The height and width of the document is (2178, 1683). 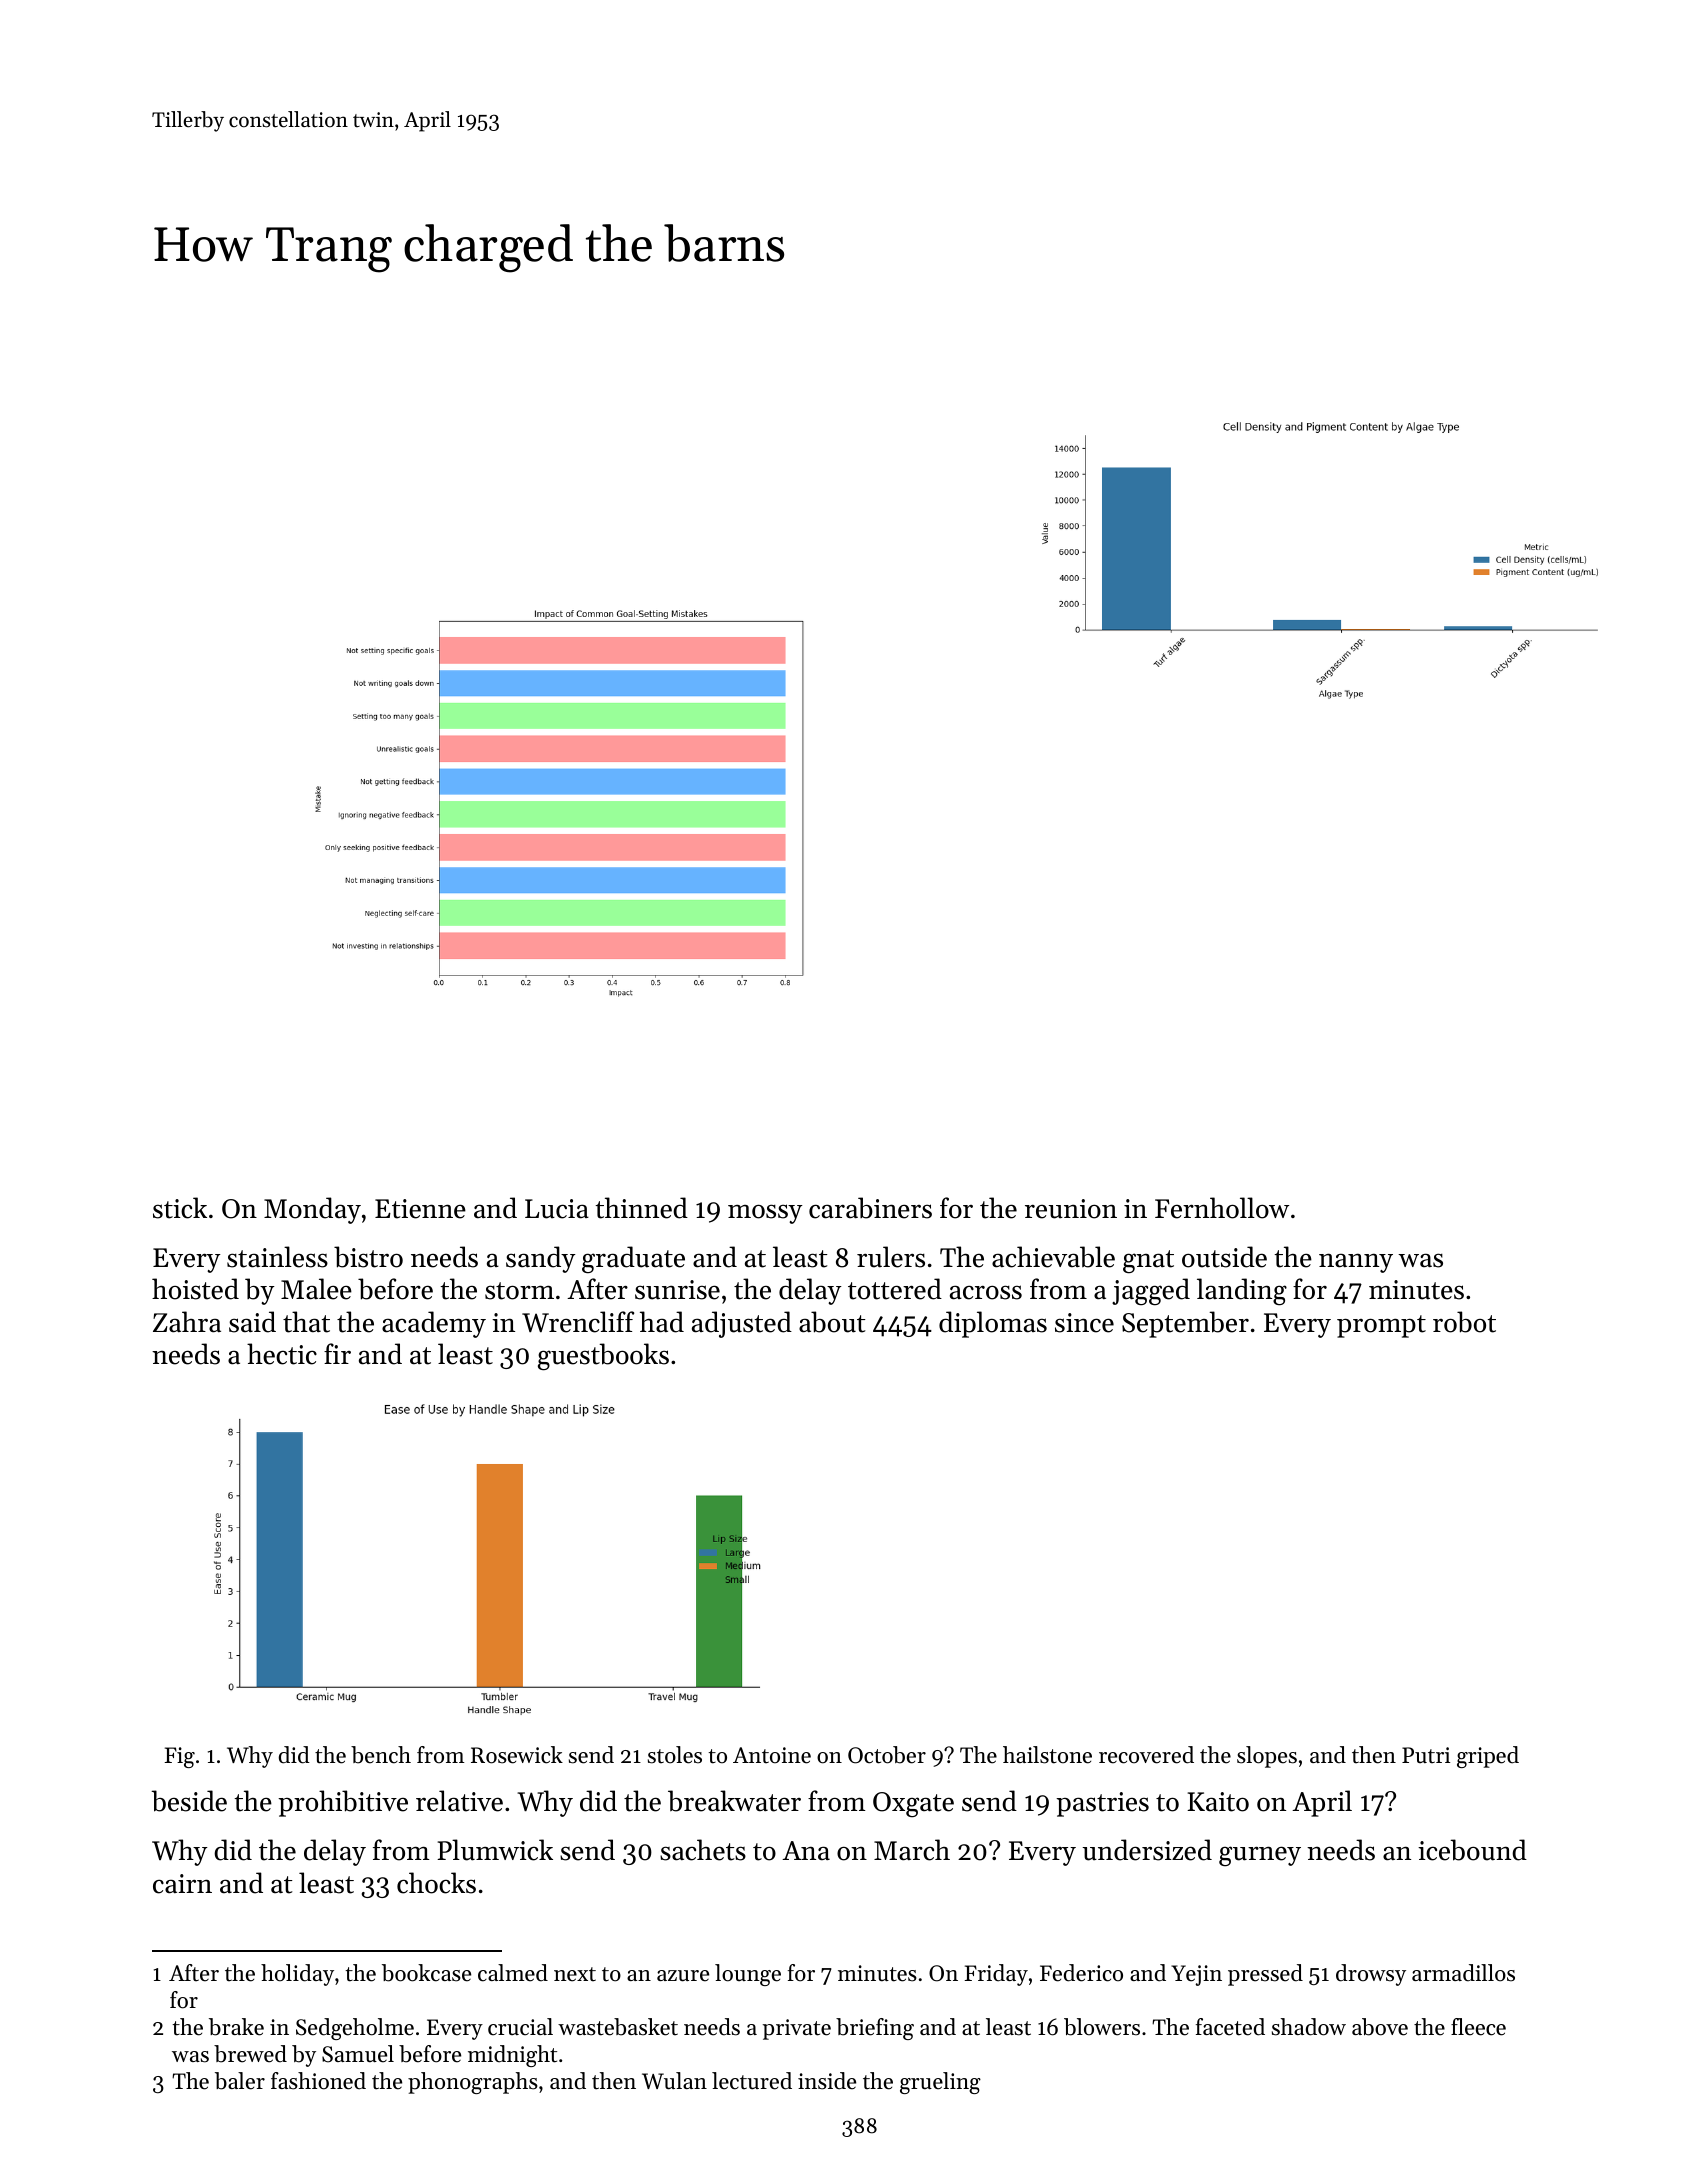 What do you see at coordinates (1222, 1208) in the document?
I see `Fernhollow` at bounding box center [1222, 1208].
